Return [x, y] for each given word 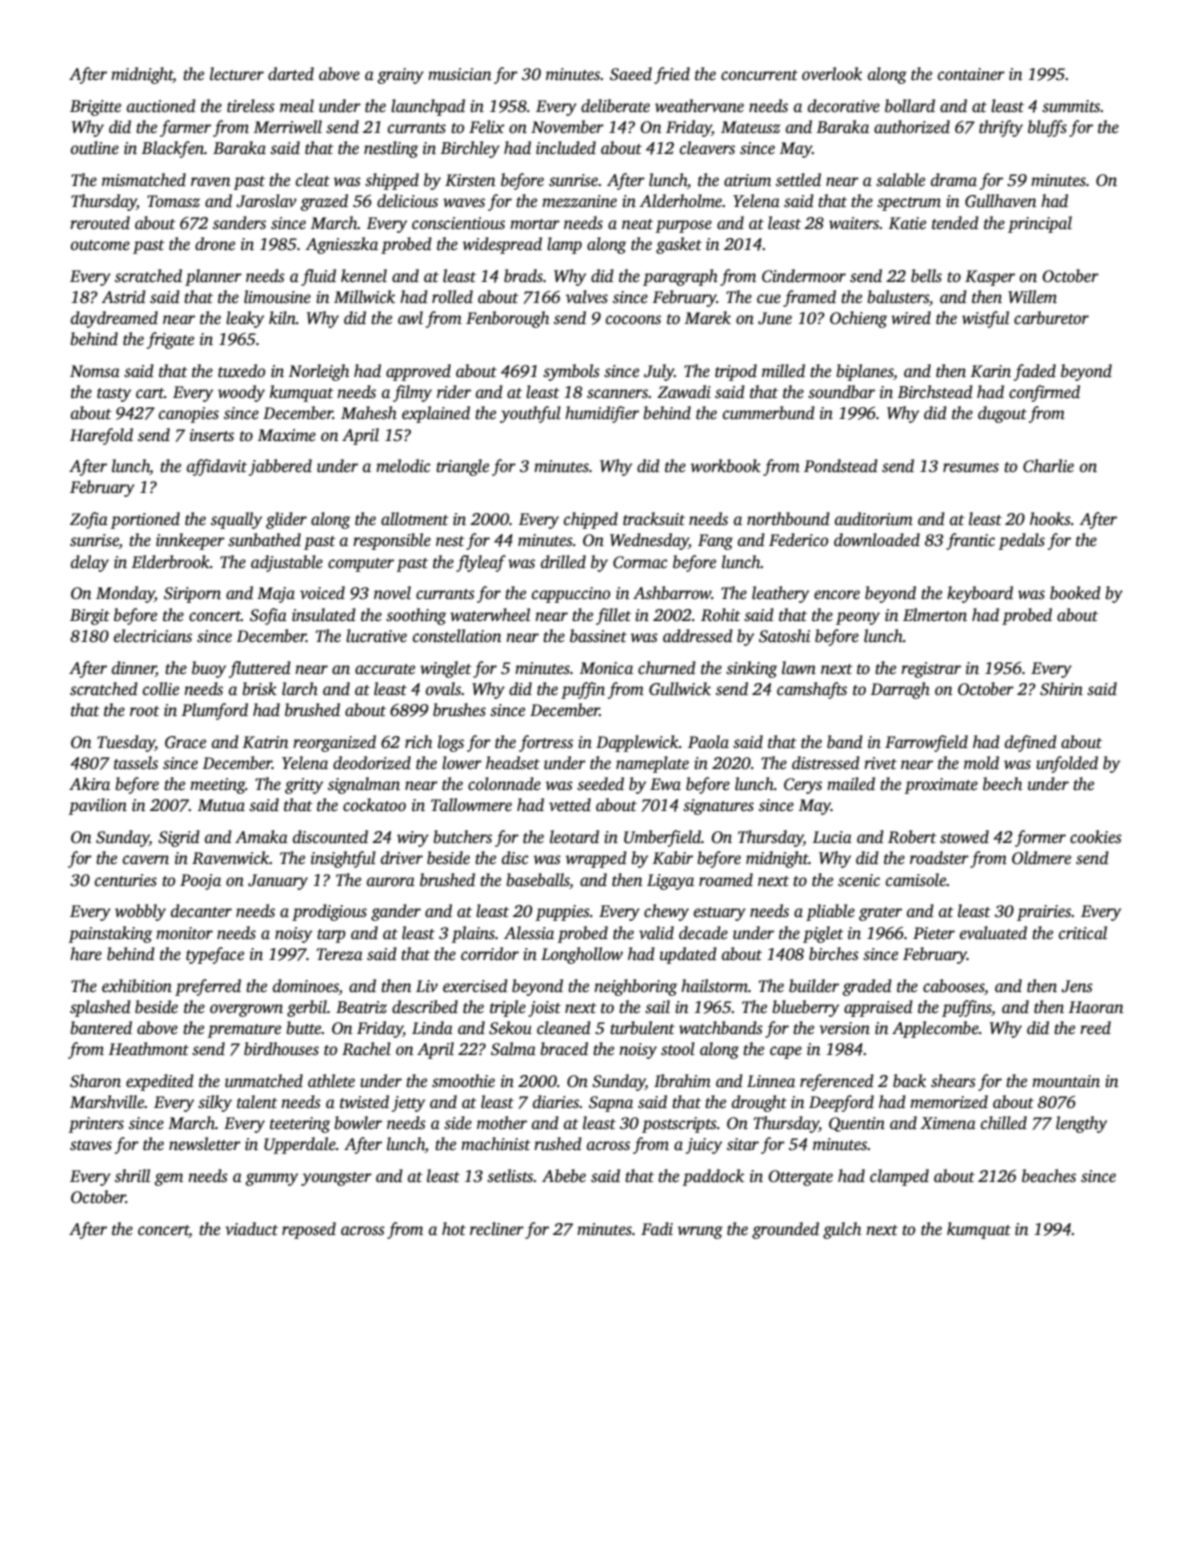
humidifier [602, 414]
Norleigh [319, 372]
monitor [184, 933]
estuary [720, 914]
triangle [462, 467]
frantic [970, 541]
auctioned [161, 106]
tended [955, 223]
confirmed [1044, 393]
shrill [132, 1176]
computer [361, 565]
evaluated [993, 933]
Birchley [470, 149]
